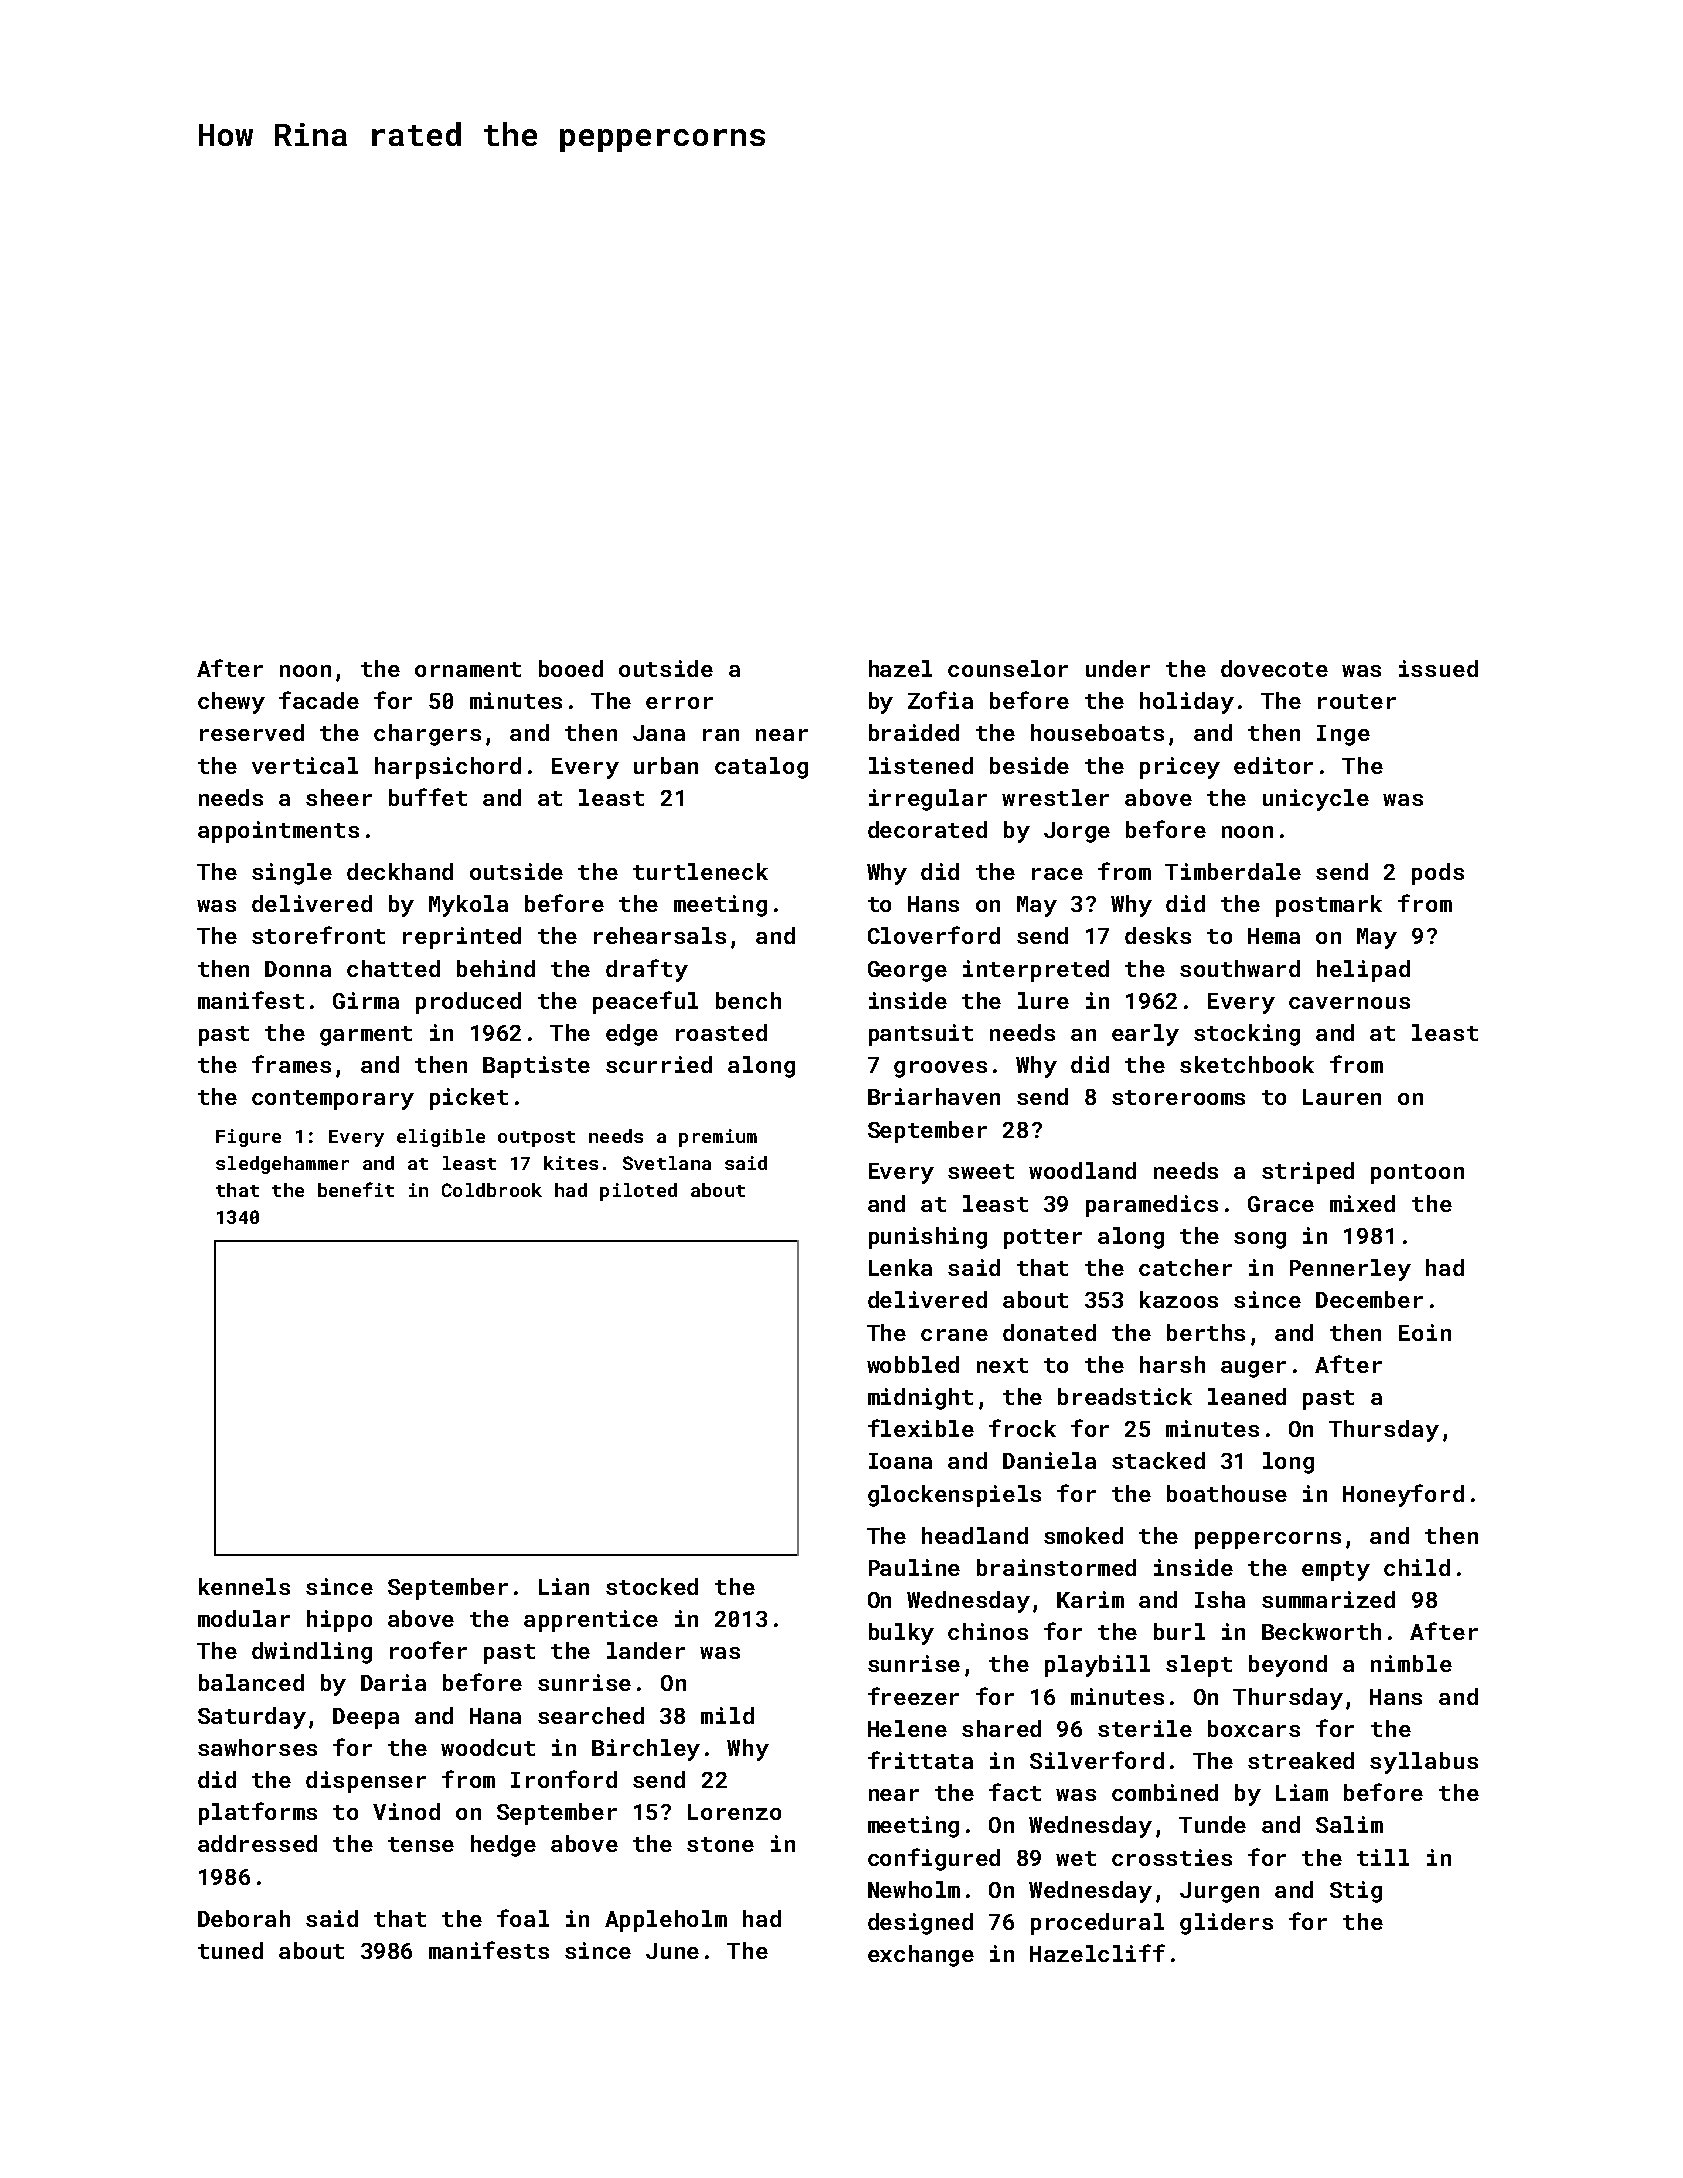 The width and height of the image is (1683, 2178). I want to click on kennels, so click(244, 1586).
